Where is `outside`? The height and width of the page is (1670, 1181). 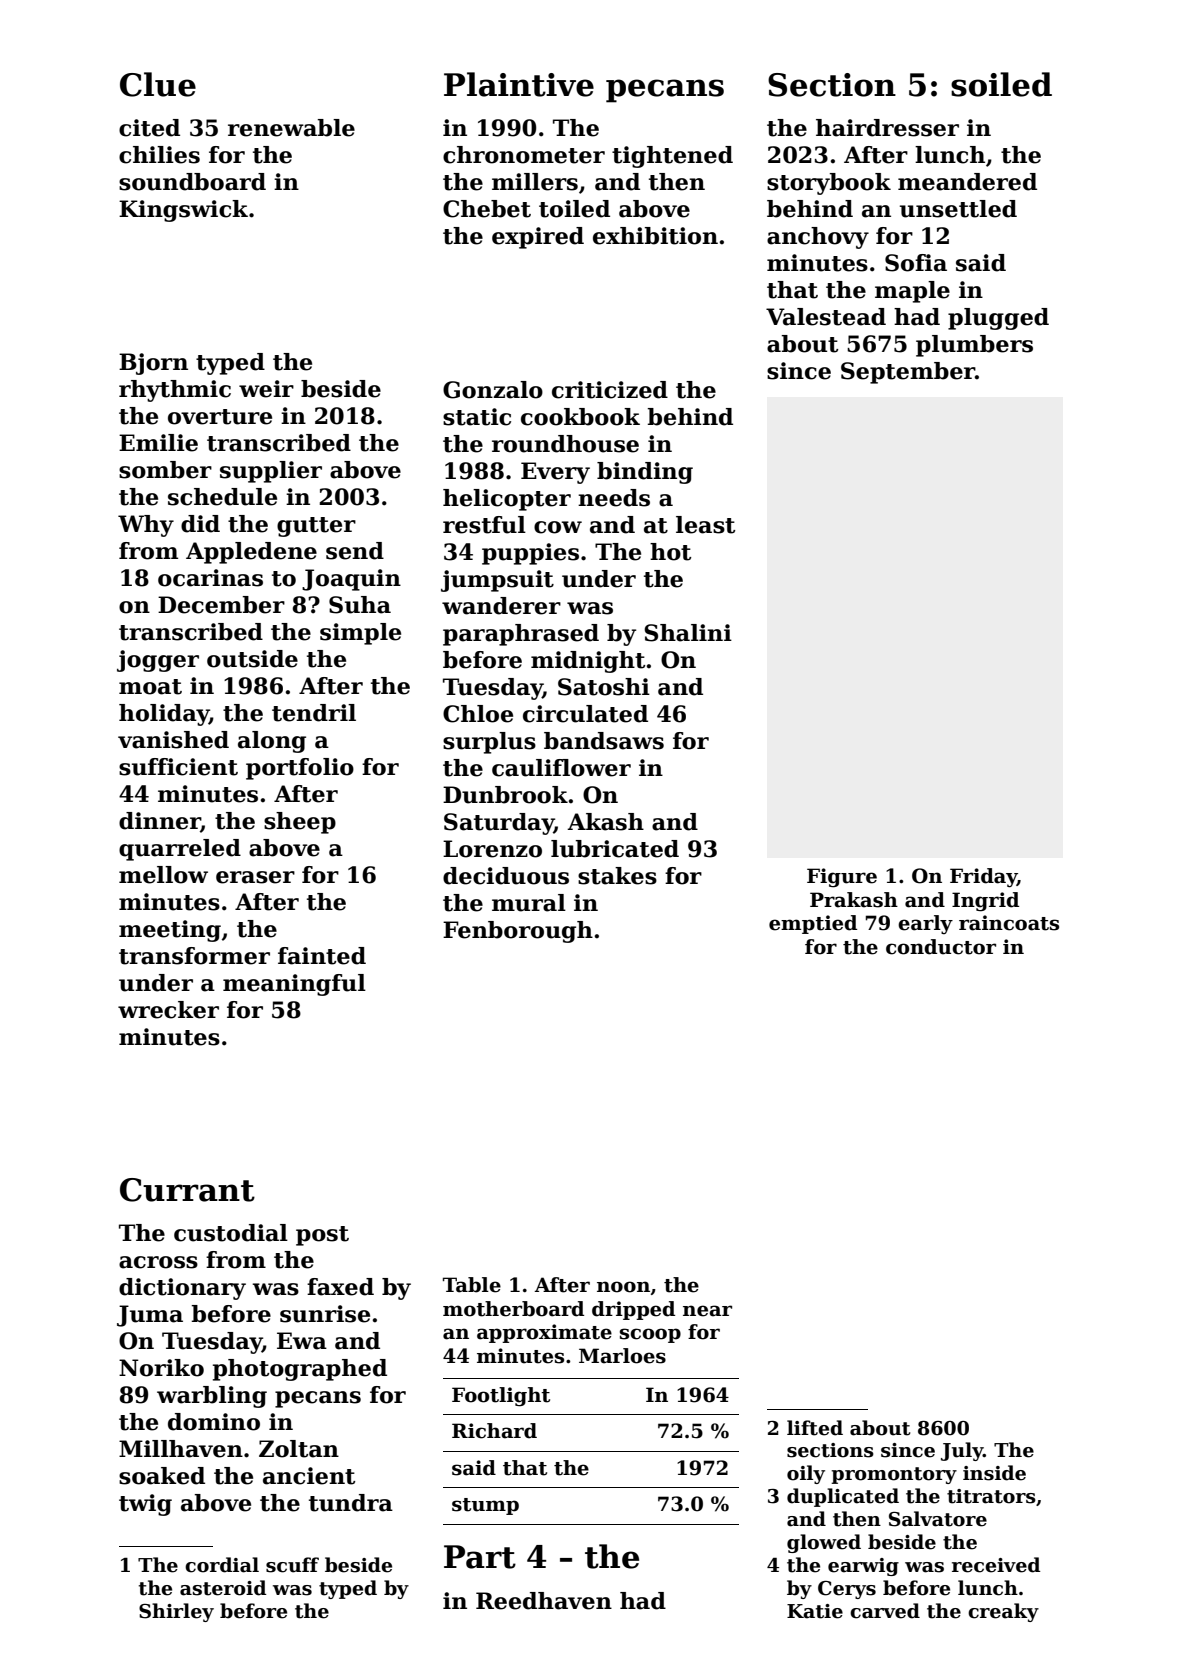 outside is located at coordinates (252, 659).
